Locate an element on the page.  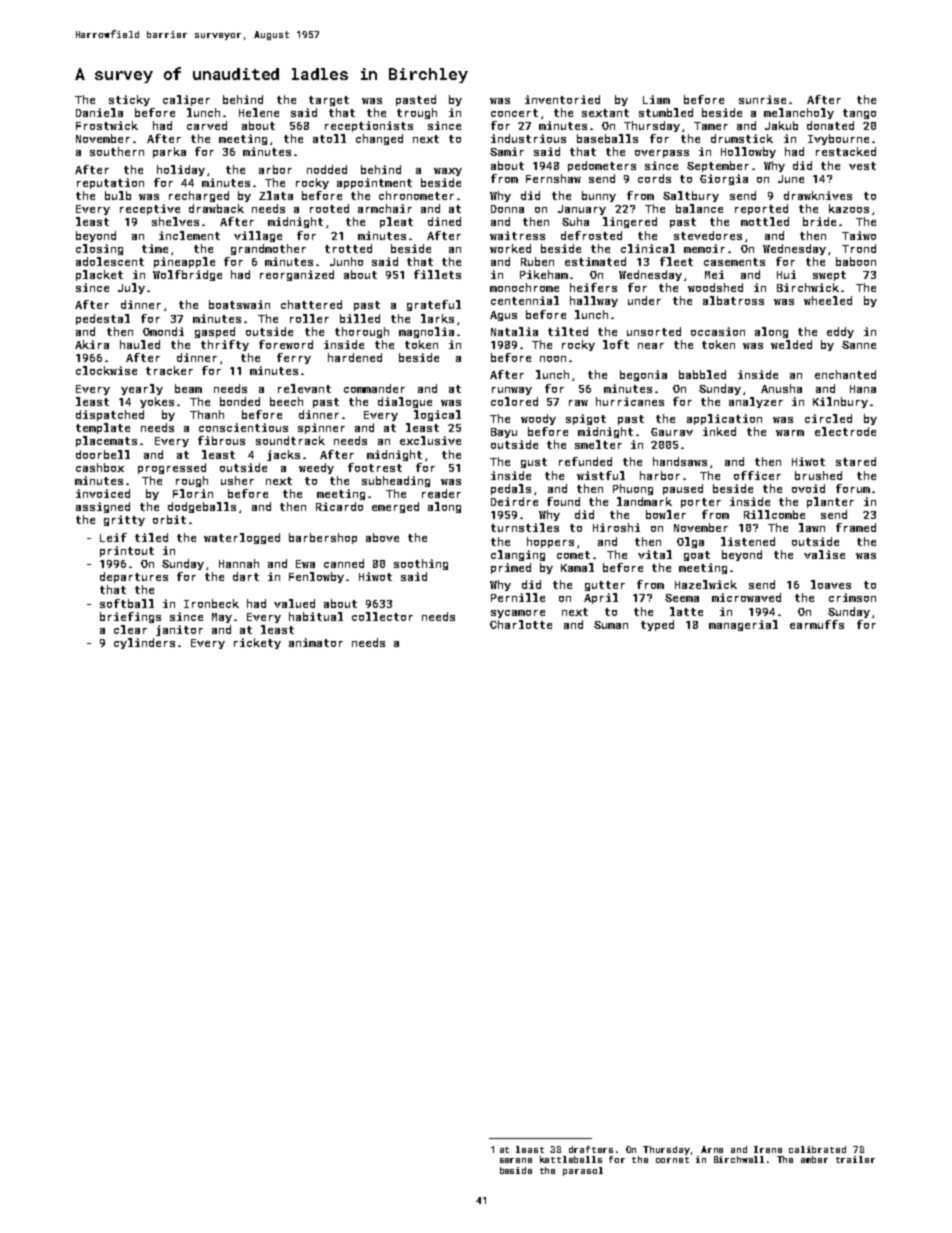
cylinders is located at coordinates (144, 643).
